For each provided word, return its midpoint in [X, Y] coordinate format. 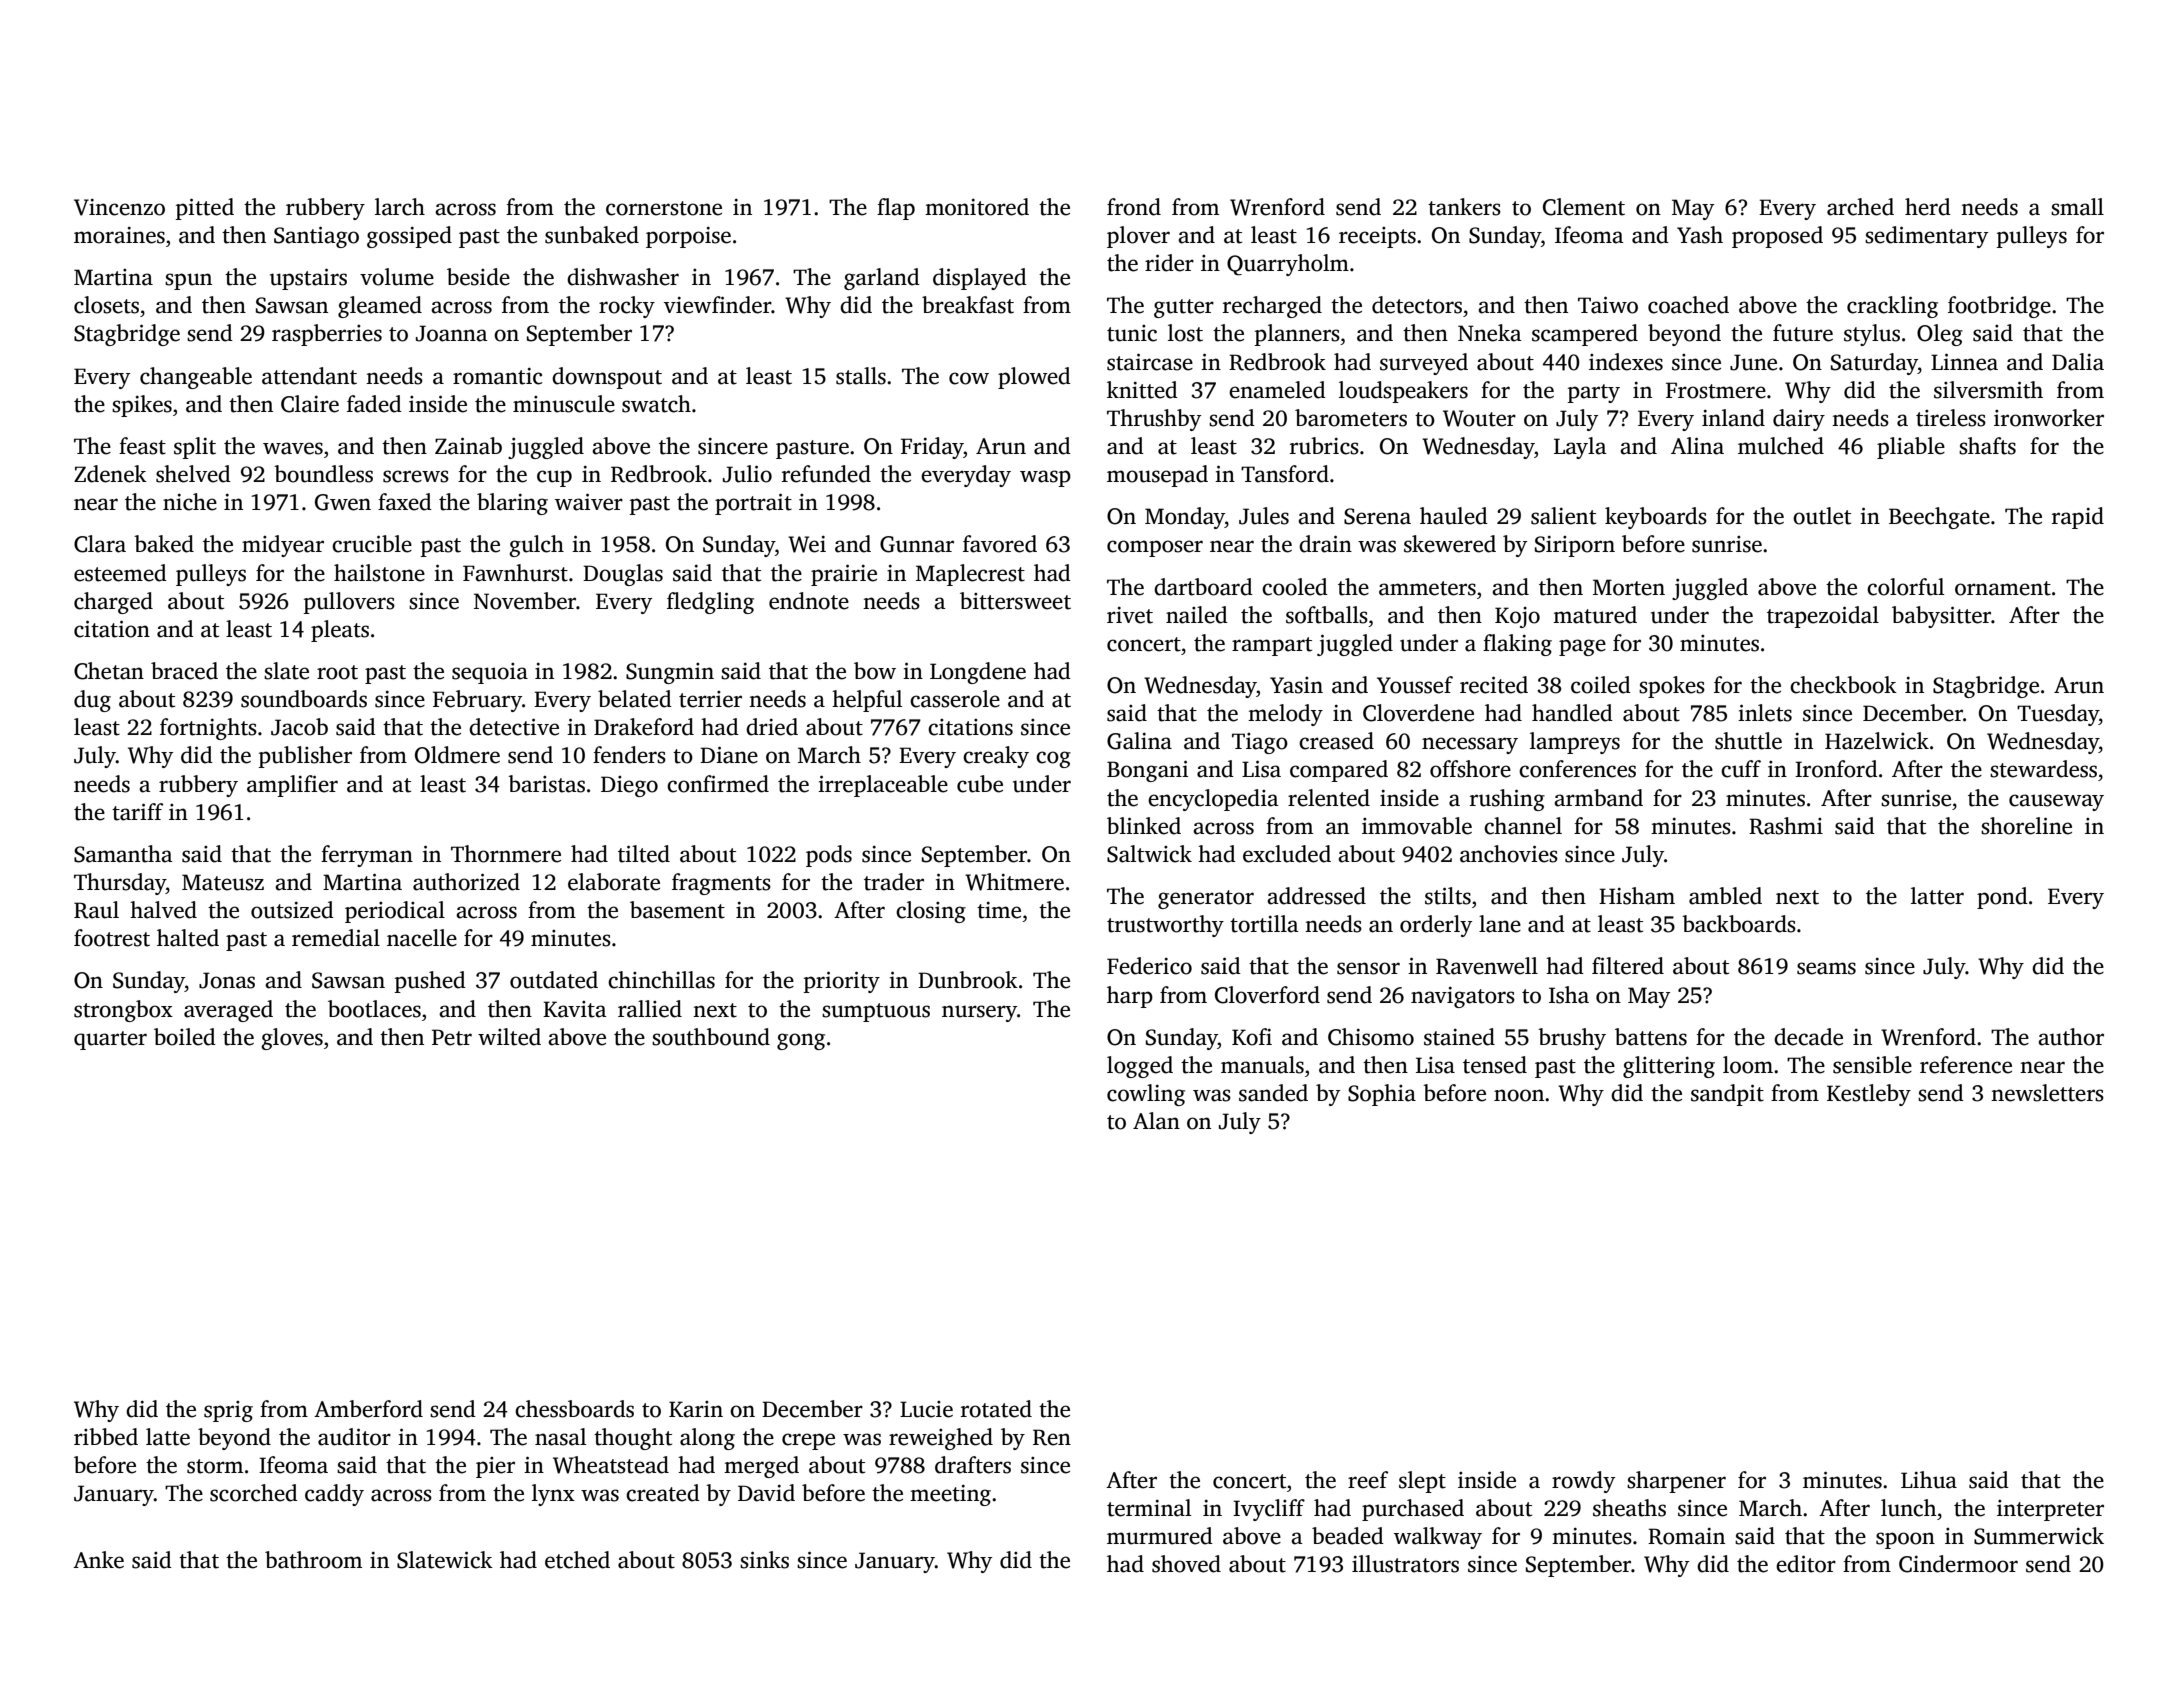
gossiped [409, 237]
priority [841, 982]
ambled [1725, 896]
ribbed [106, 1437]
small [2077, 207]
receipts [1377, 237]
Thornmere [506, 854]
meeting [950, 1495]
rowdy [1583, 1482]
